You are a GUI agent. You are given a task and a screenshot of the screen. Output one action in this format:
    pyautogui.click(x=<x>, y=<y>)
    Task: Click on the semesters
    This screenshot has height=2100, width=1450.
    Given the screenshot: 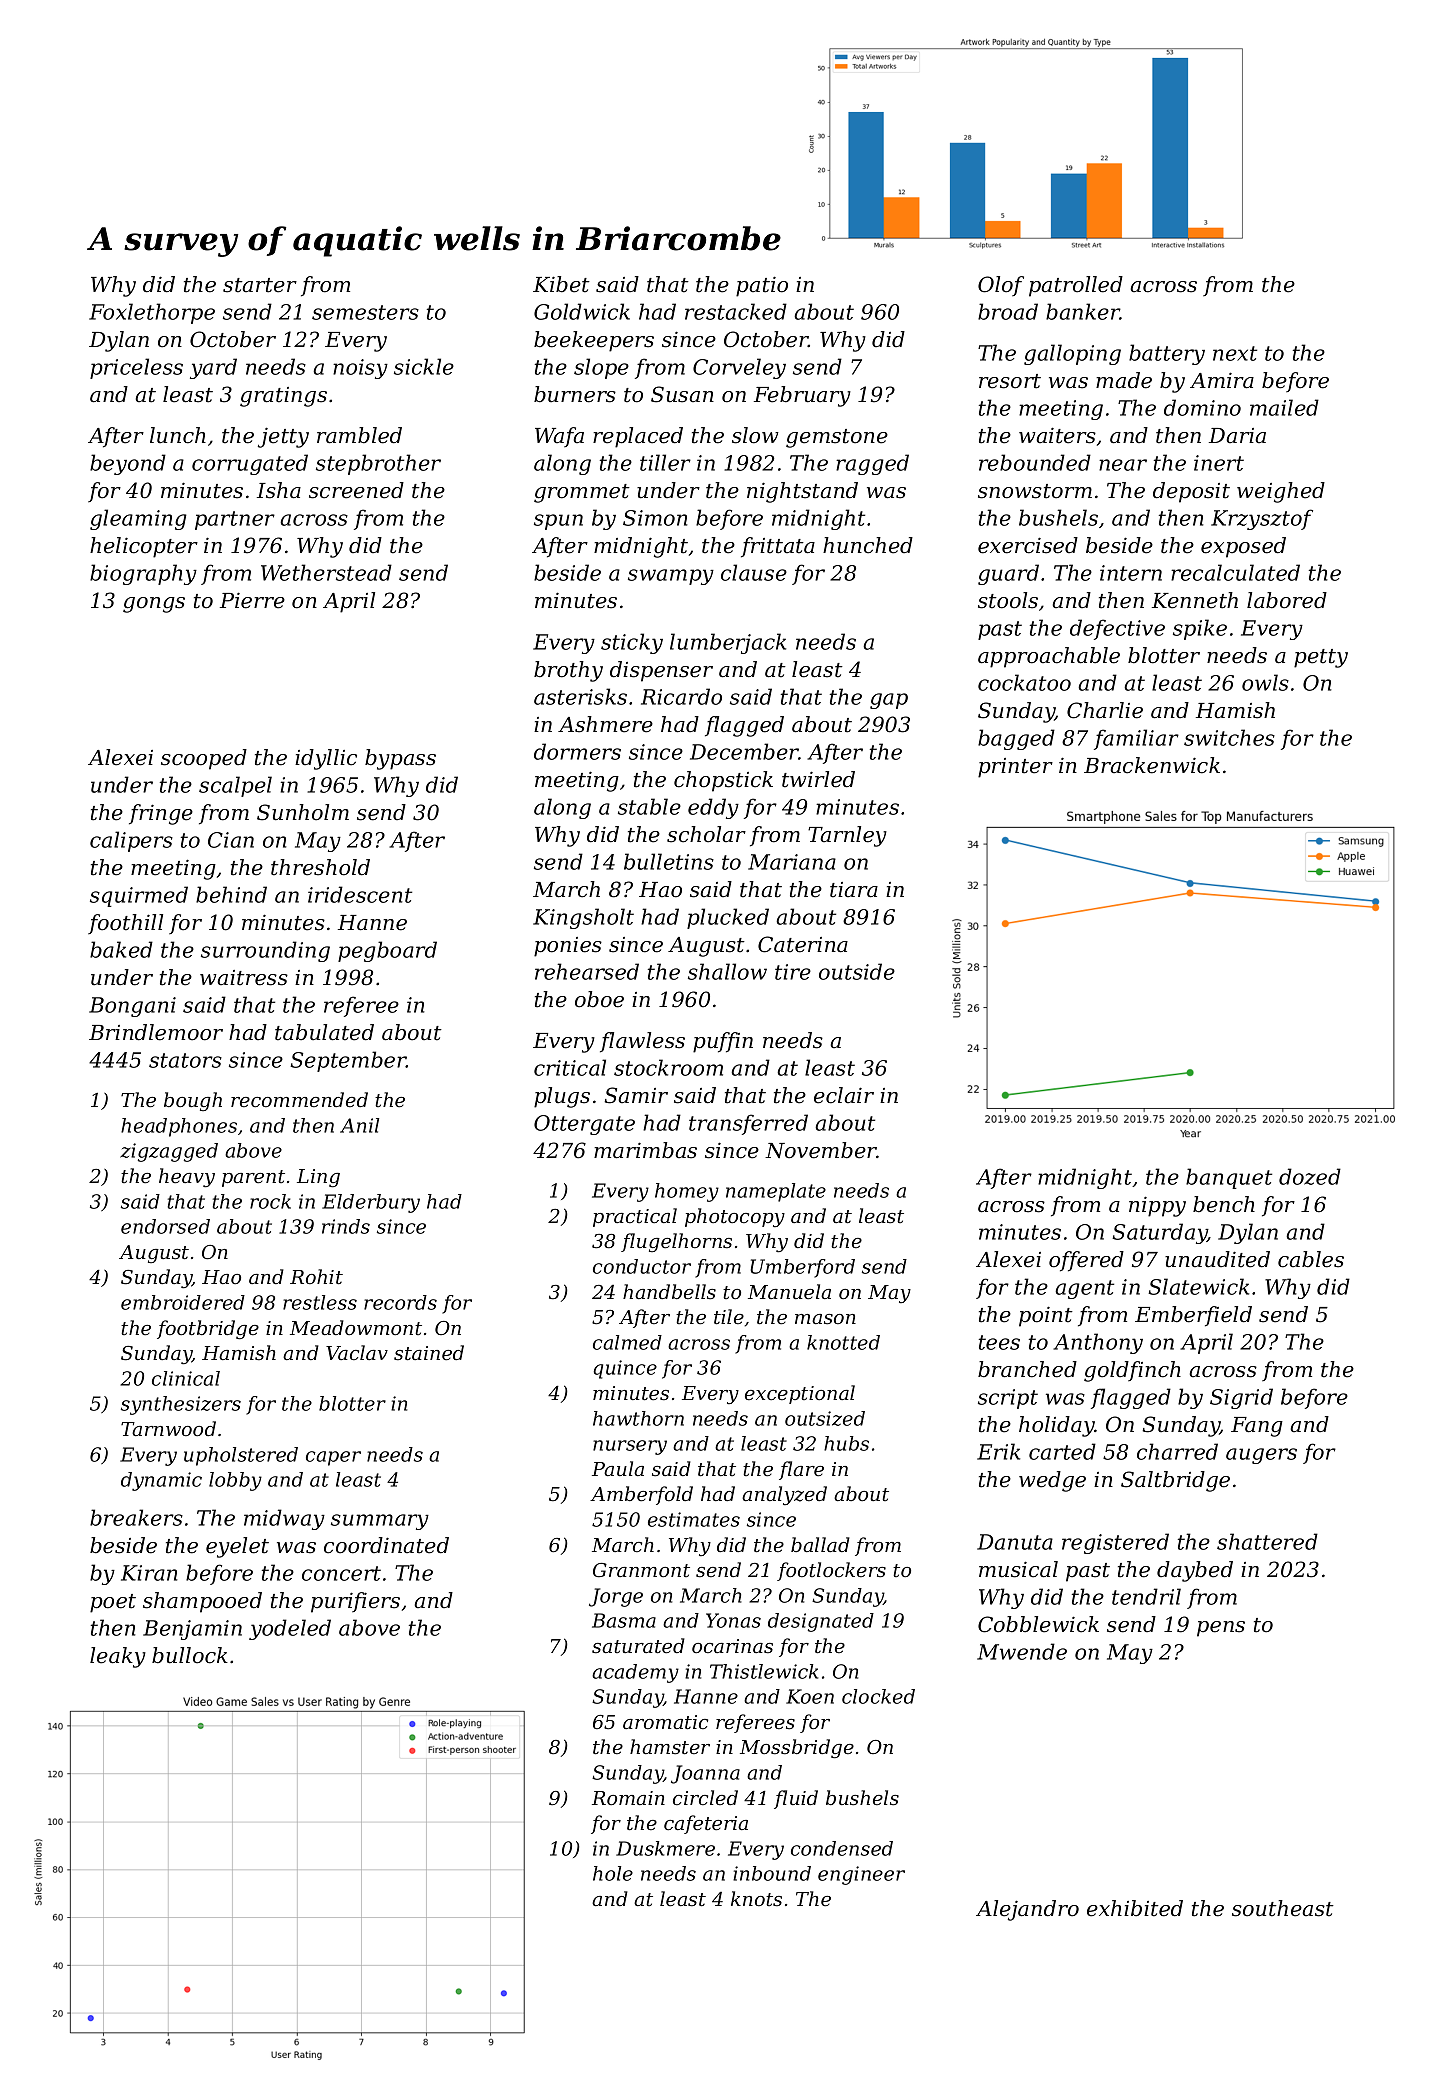 What is the action you would take?
    pyautogui.click(x=365, y=312)
